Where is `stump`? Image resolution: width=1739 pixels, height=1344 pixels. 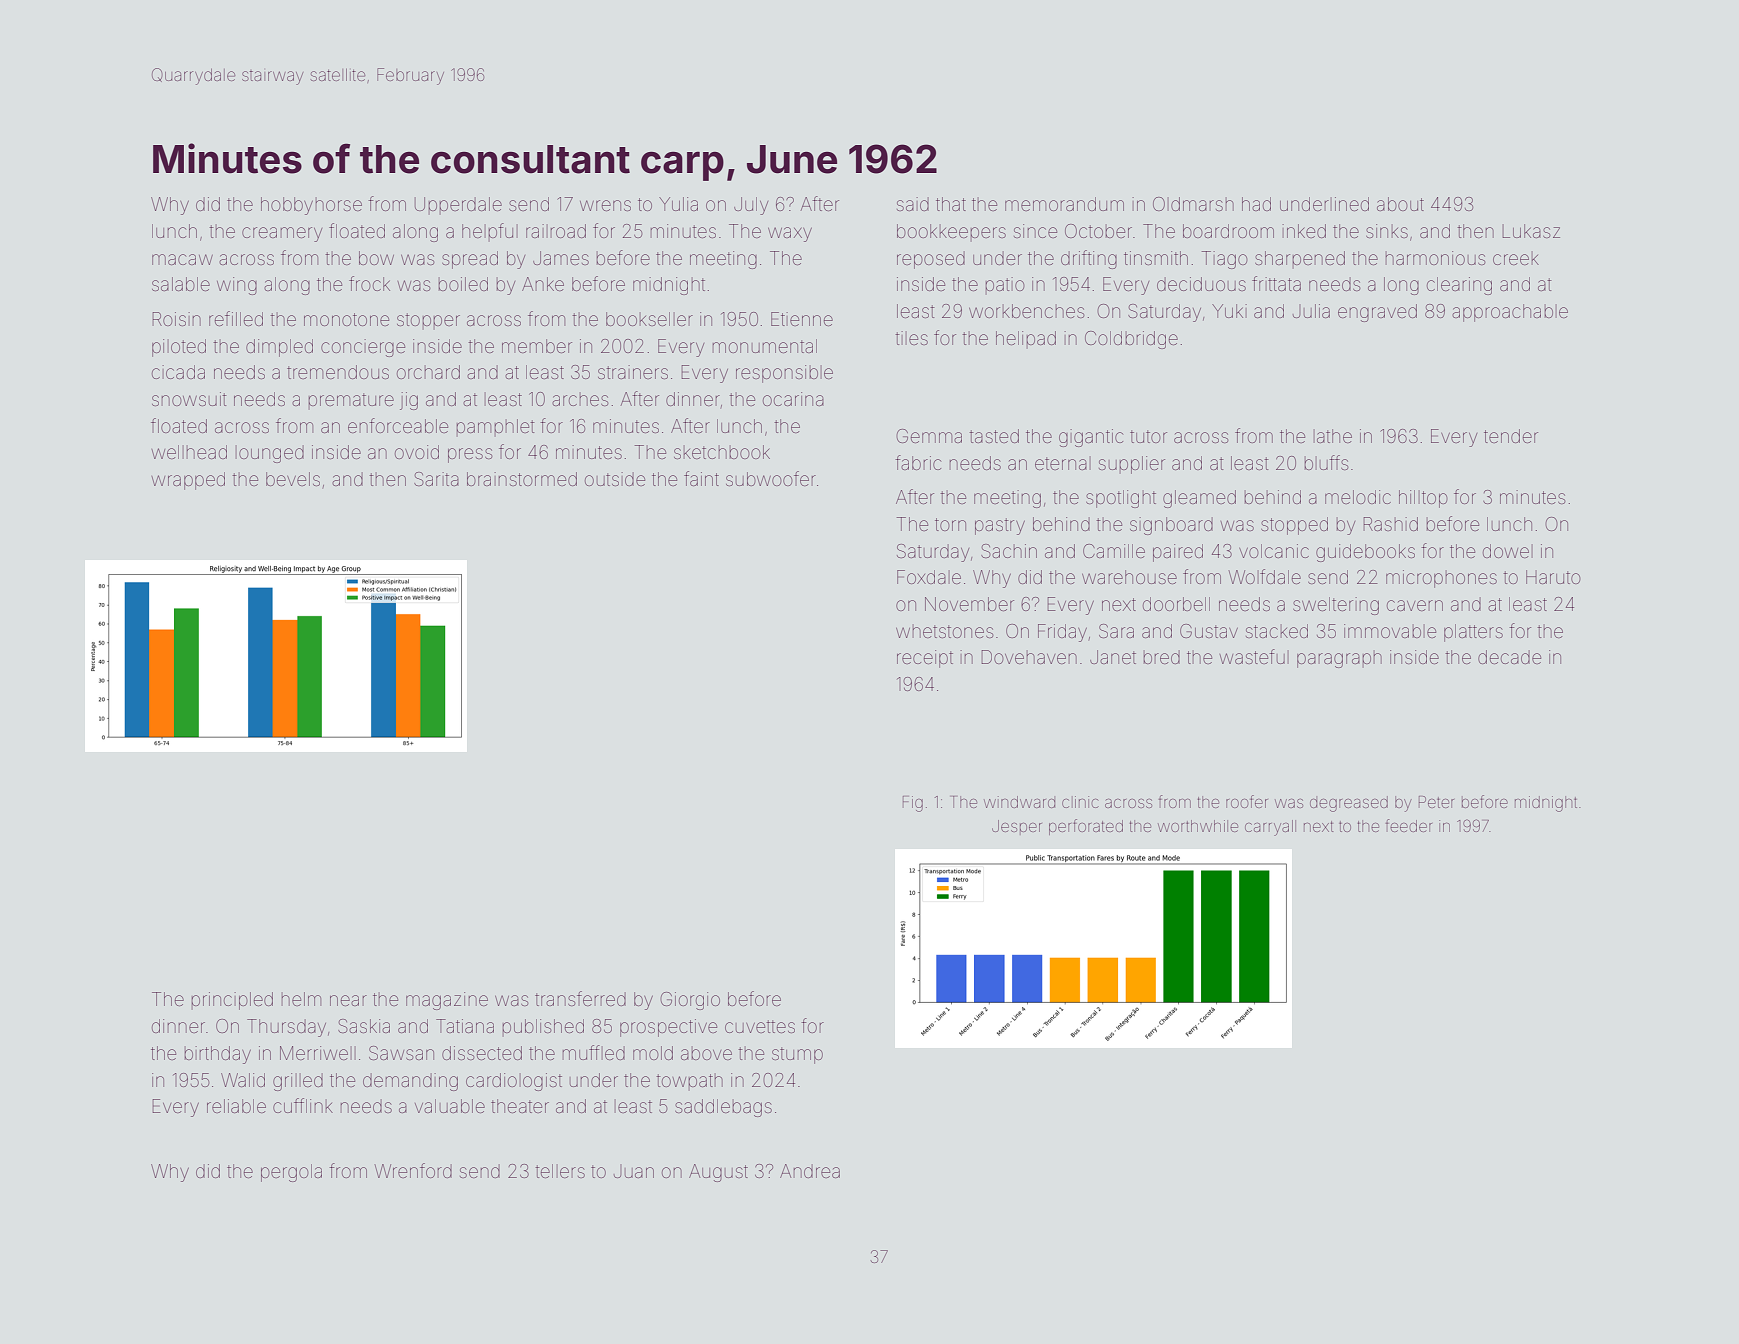 stump is located at coordinates (797, 1055).
